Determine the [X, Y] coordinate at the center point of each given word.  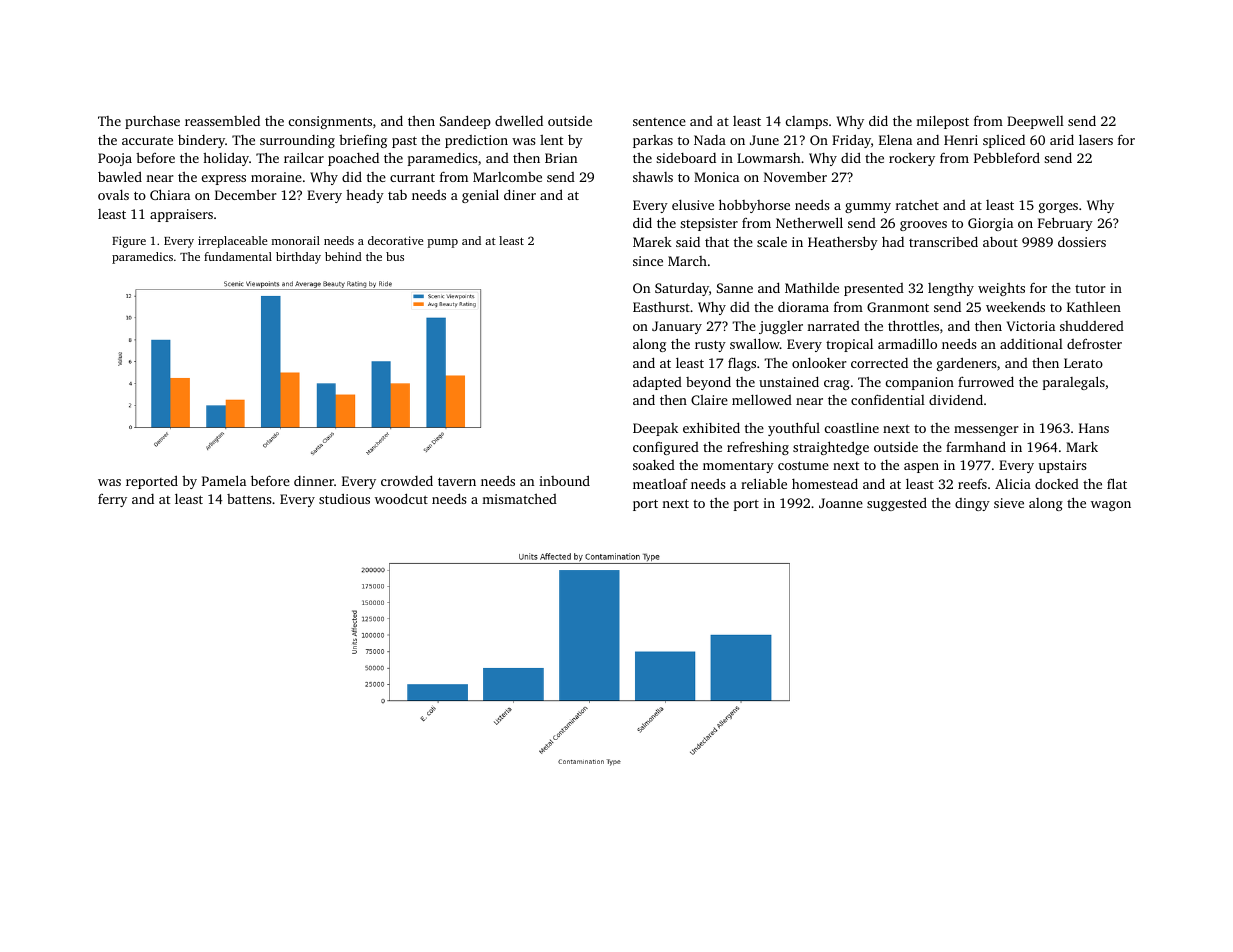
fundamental [238, 256]
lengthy [951, 289]
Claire [709, 400]
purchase [152, 122]
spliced [1004, 141]
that [717, 242]
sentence [659, 122]
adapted [657, 383]
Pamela [224, 480]
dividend [956, 399]
